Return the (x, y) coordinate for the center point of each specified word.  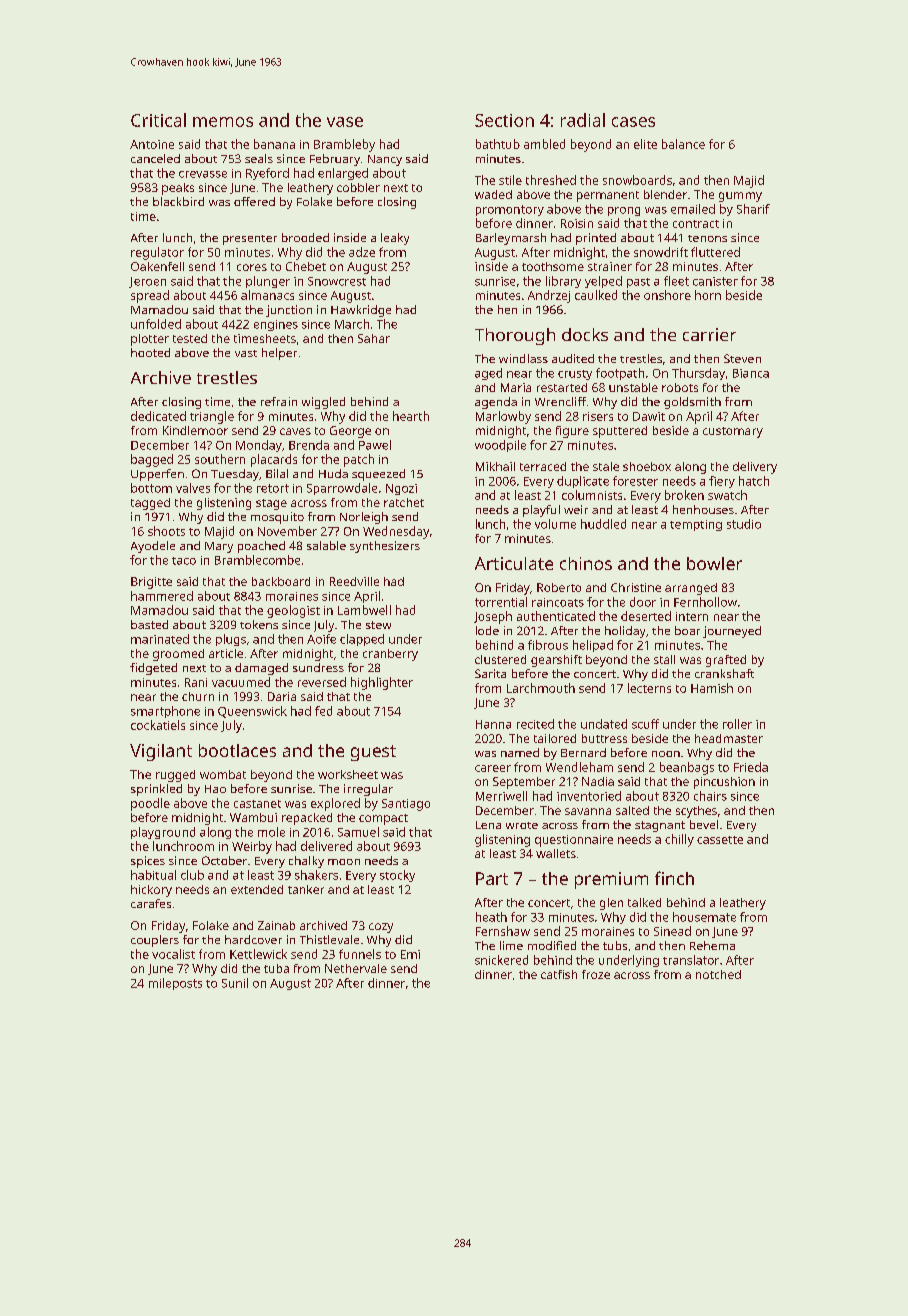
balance (683, 144)
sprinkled (156, 790)
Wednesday (396, 532)
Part (492, 878)
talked (644, 902)
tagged (150, 504)
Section (504, 120)
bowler (714, 563)
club (192, 875)
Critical (158, 120)
